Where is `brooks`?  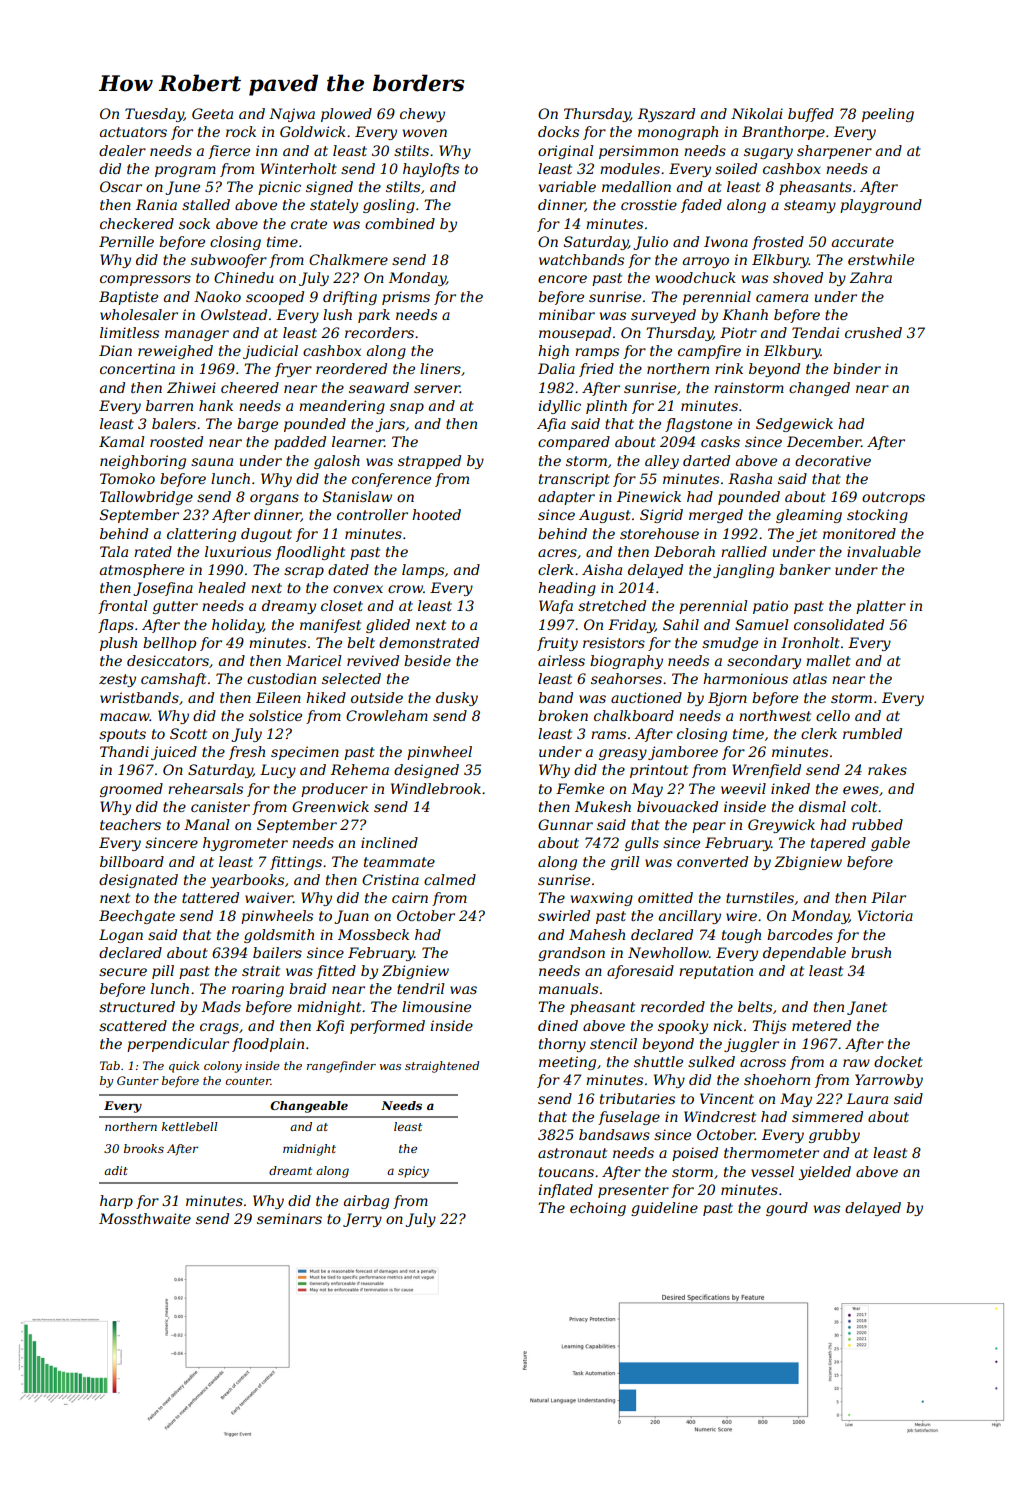 brooks is located at coordinates (144, 1148).
